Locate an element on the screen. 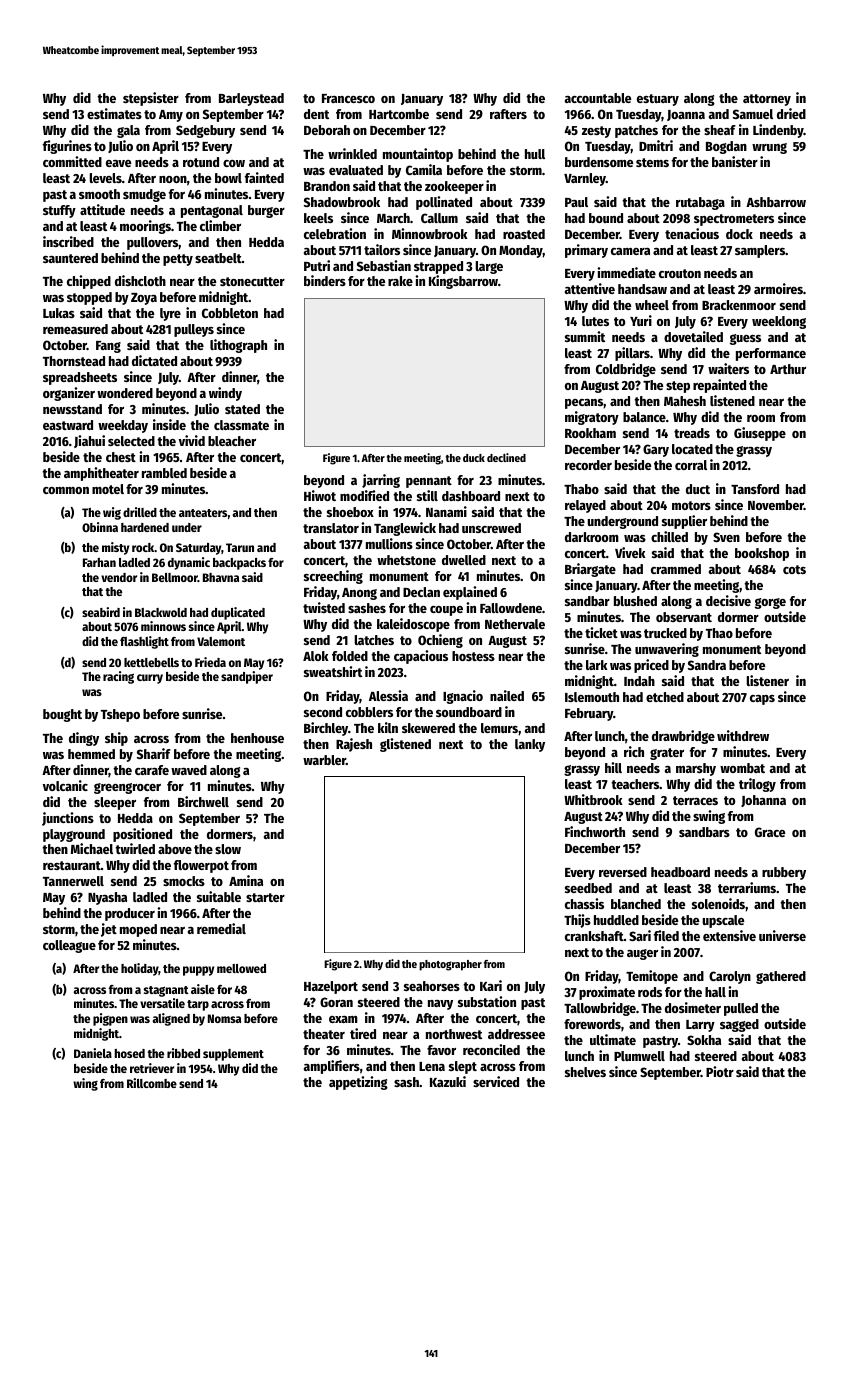 The height and width of the screenshot is (1400, 849). Bhavna is located at coordinates (221, 577).
